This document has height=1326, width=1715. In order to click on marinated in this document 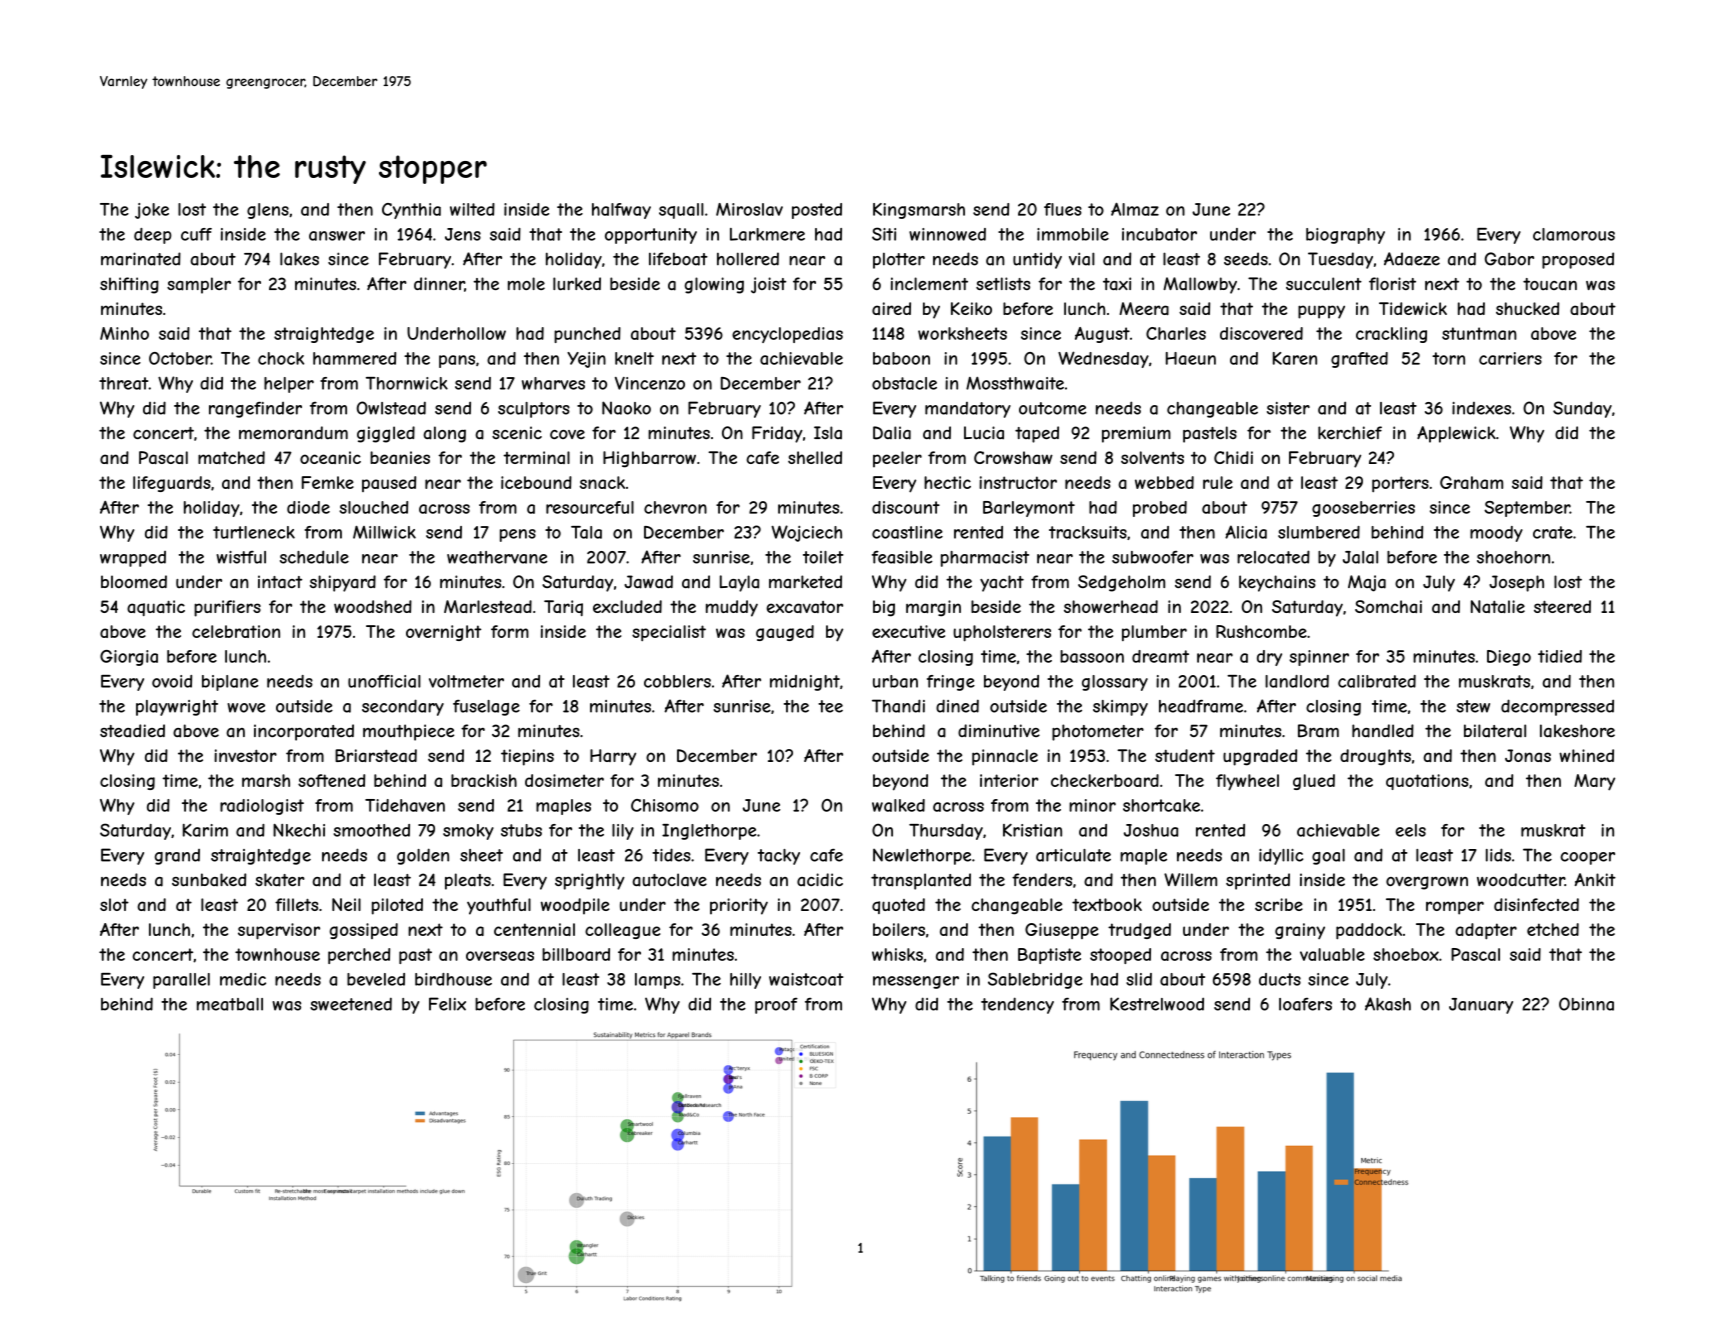, I will do `click(141, 259)`.
